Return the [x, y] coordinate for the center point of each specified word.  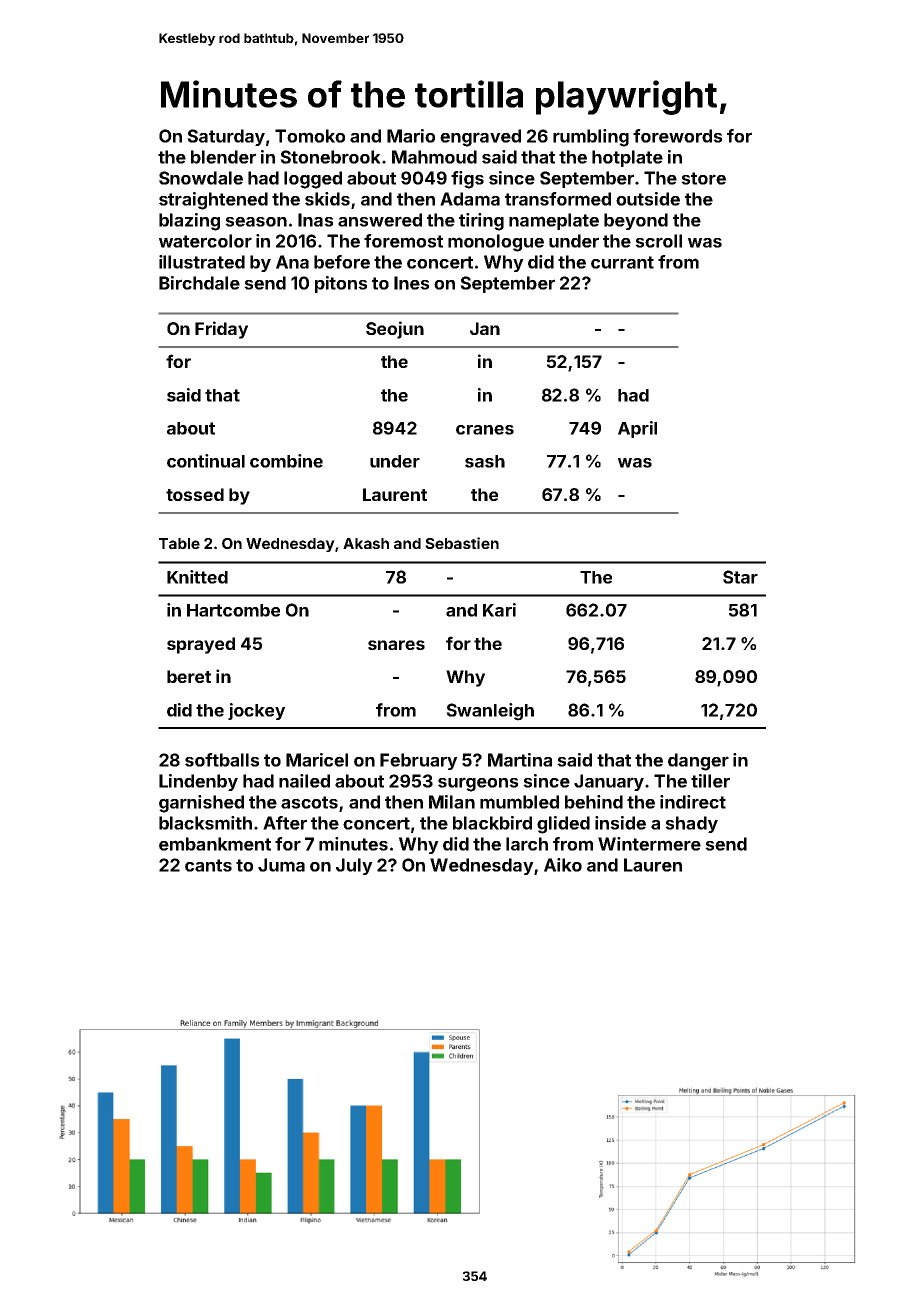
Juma [281, 865]
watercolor [205, 241]
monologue [496, 243]
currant [622, 262]
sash [485, 461]
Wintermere [649, 844]
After [285, 823]
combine [286, 461]
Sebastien [462, 543]
